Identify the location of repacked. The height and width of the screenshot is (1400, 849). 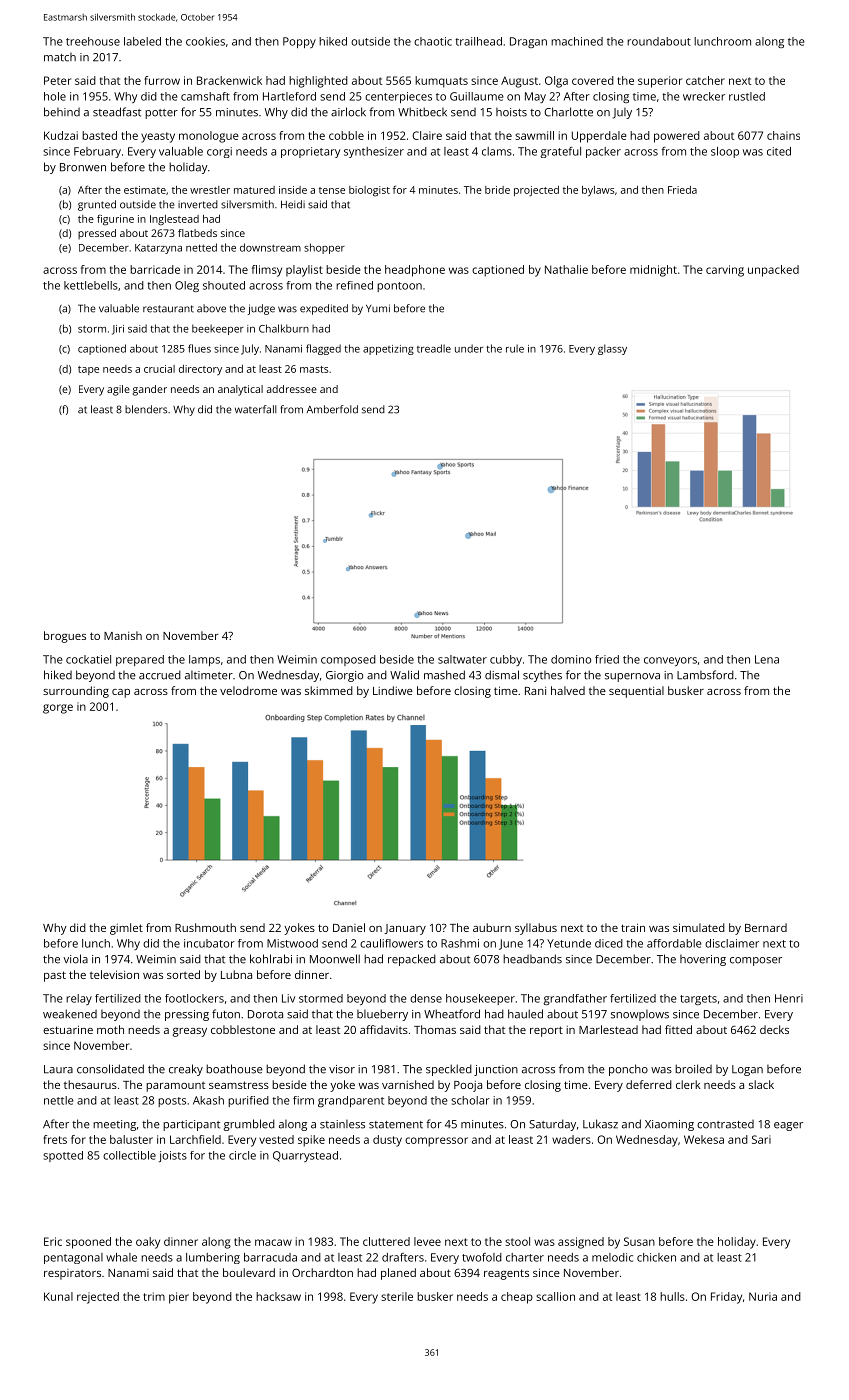
(412, 960).
